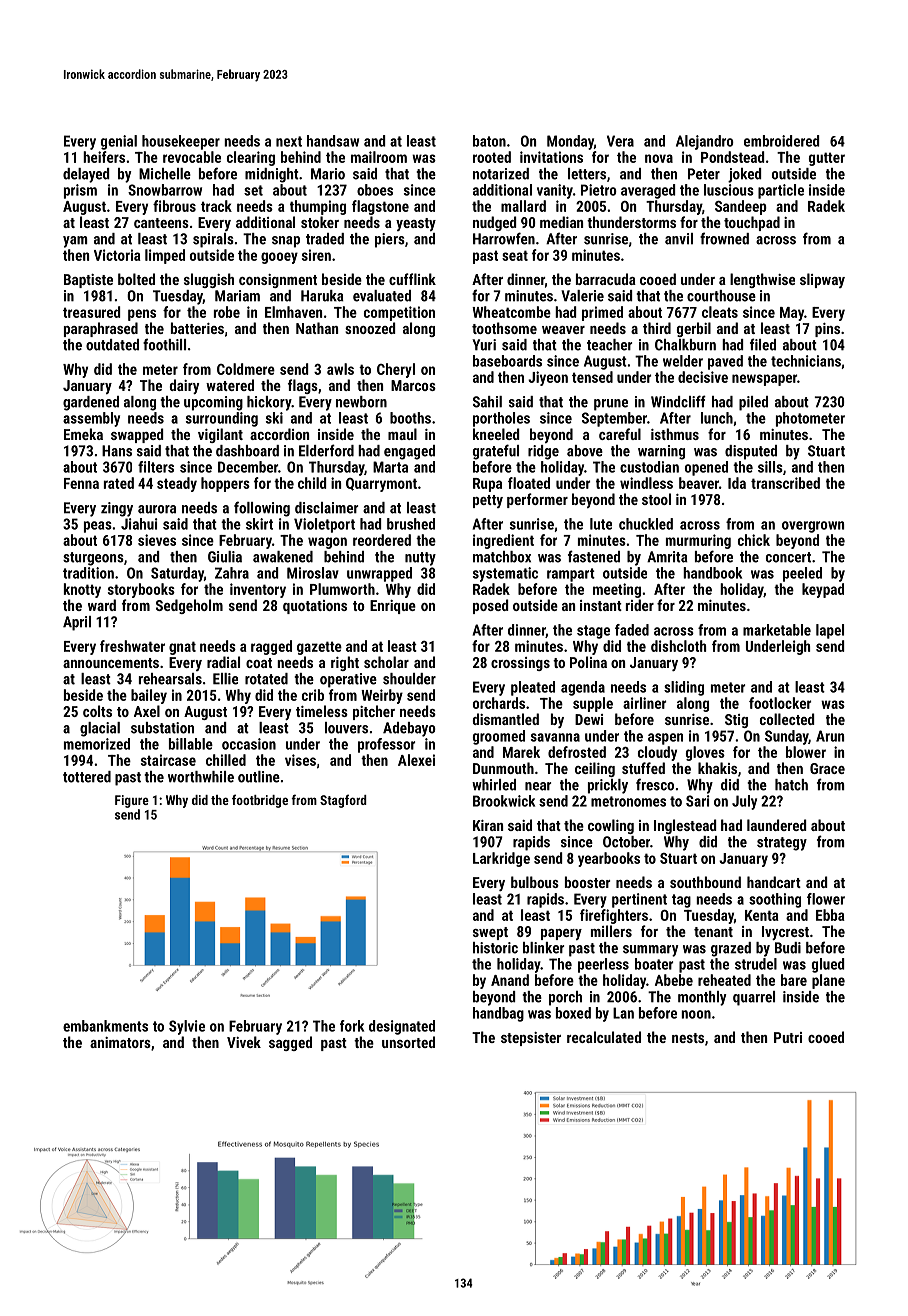 Image resolution: width=908 pixels, height=1316 pixels. Describe the element at coordinates (259, 663) in the image. I see `coat` at that location.
